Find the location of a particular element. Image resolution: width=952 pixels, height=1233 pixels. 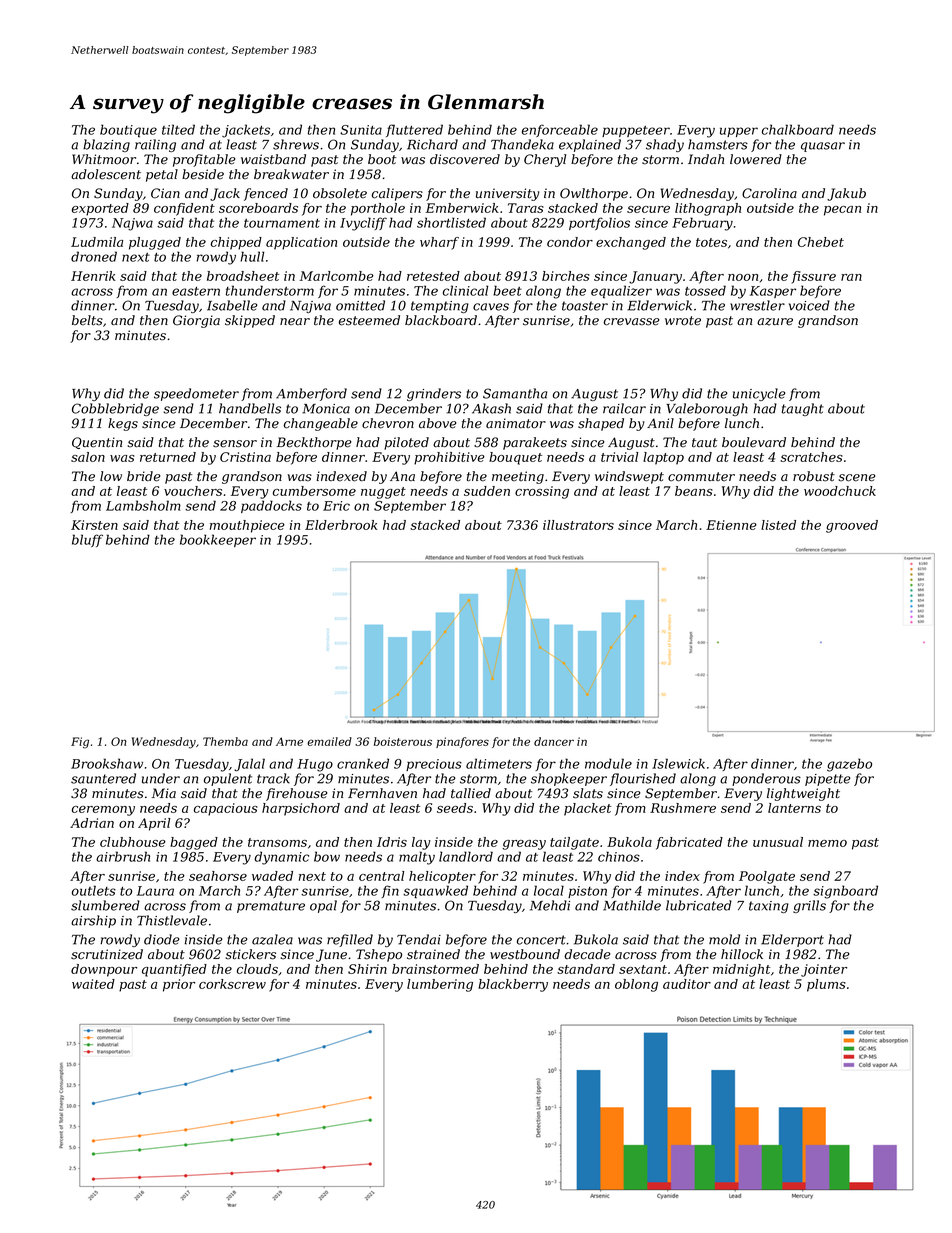

chinos is located at coordinates (619, 856).
